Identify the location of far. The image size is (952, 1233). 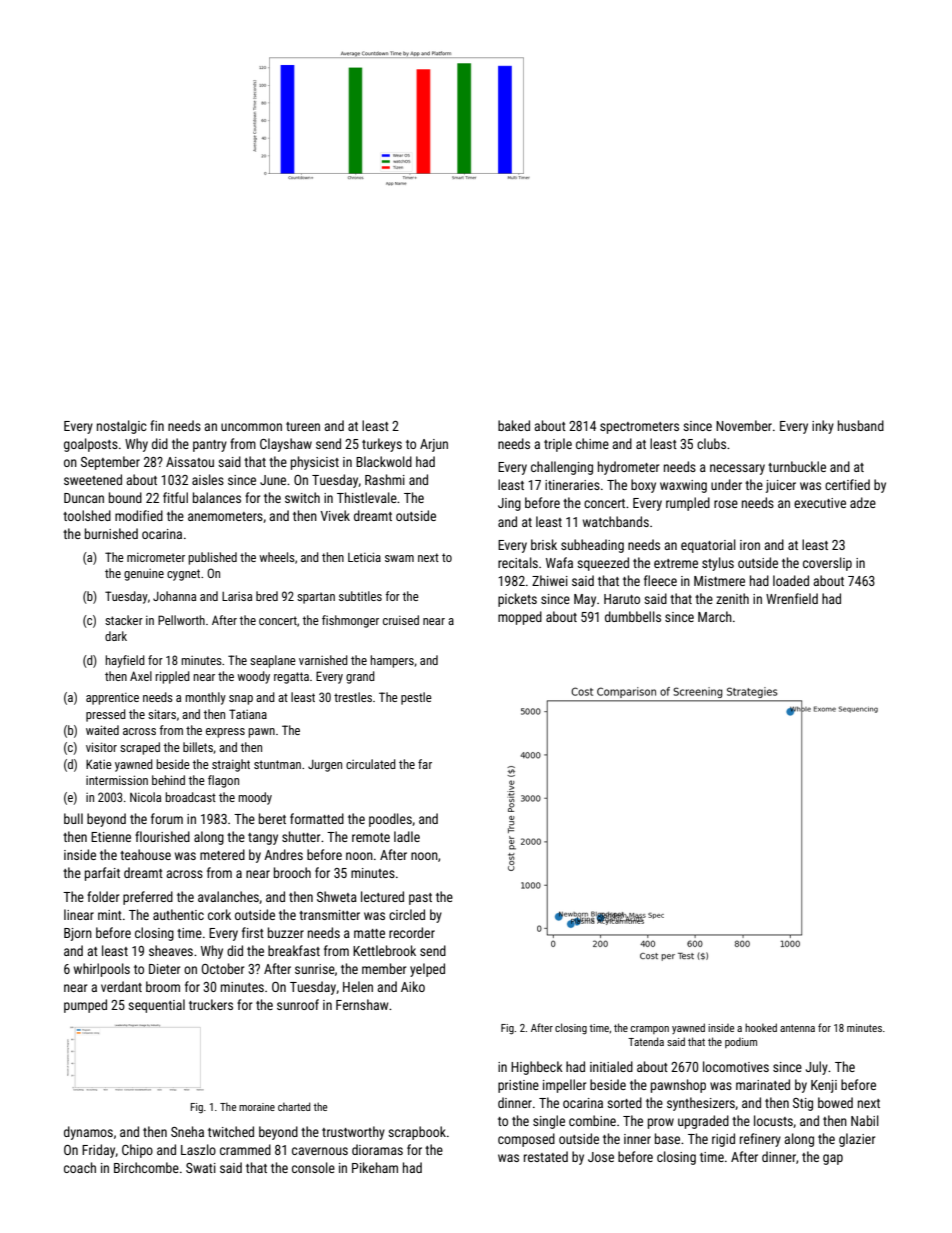
(425, 764).
